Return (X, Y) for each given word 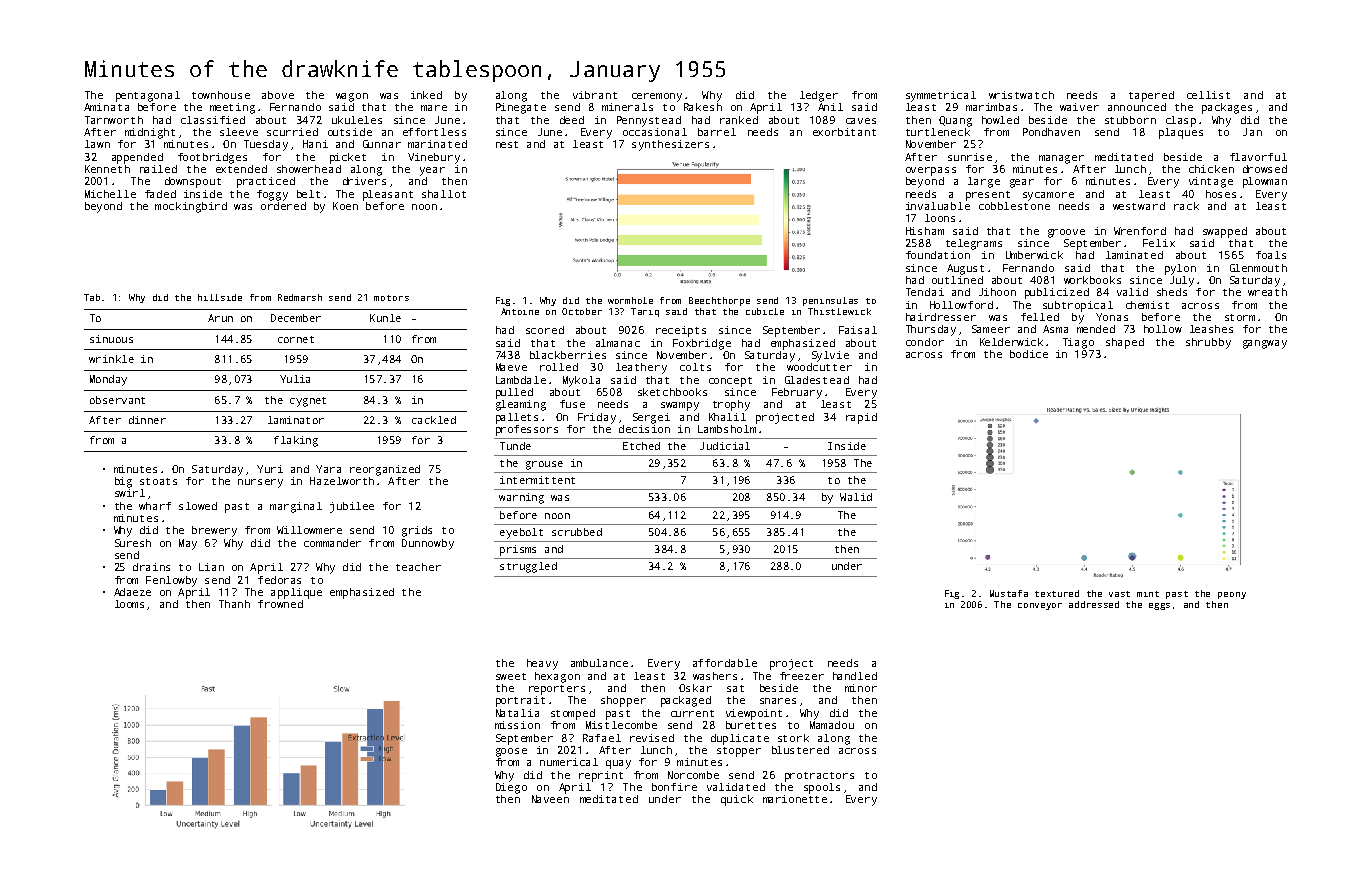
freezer (802, 676)
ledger (819, 96)
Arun (220, 318)
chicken (1211, 169)
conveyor (1040, 606)
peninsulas (830, 301)
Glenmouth (1258, 268)
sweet (511, 676)
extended (241, 169)
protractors (819, 777)
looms (129, 604)
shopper (623, 701)
